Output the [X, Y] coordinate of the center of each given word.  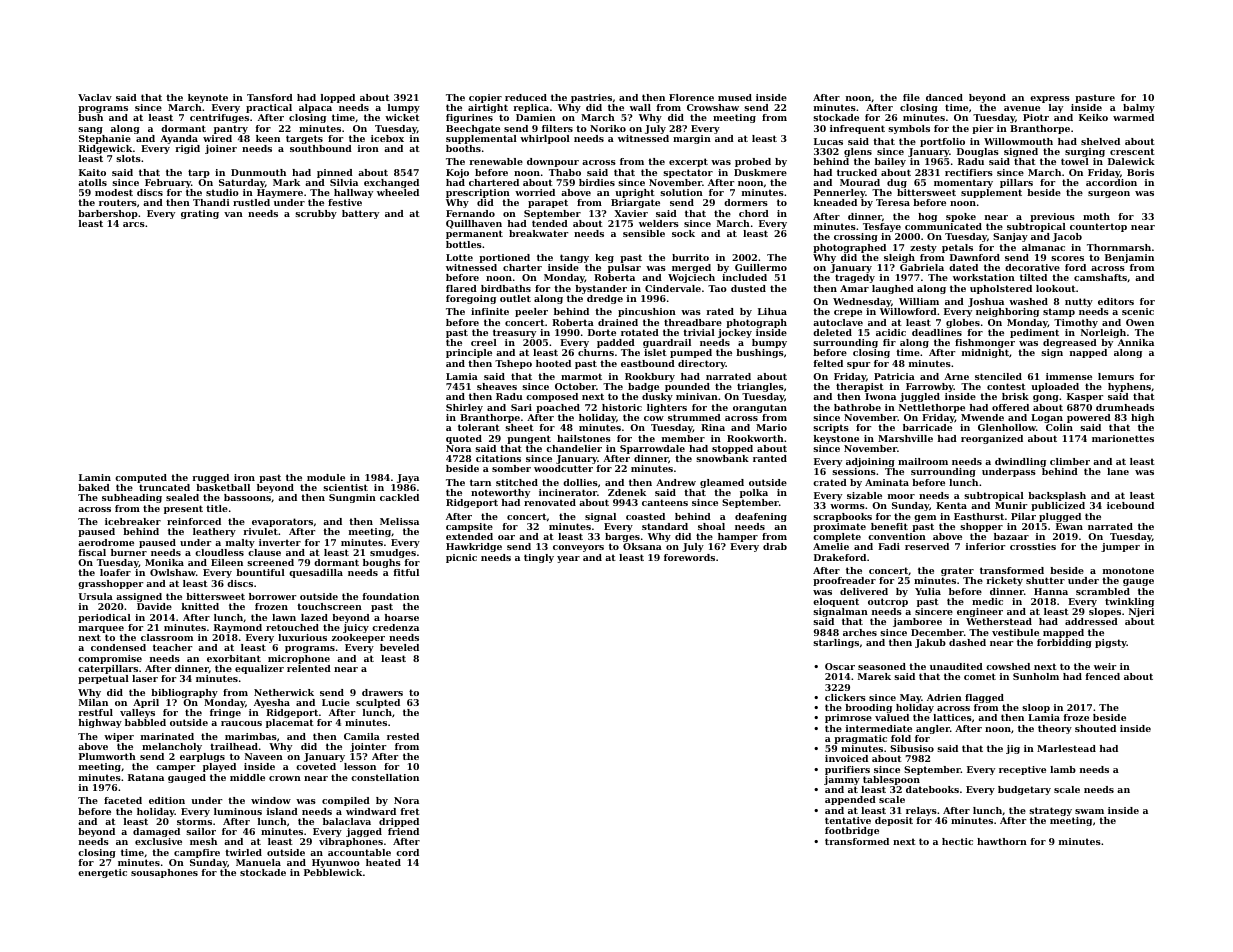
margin [692, 139]
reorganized [992, 439]
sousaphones [164, 873]
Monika [164, 562]
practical [269, 108]
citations [498, 458]
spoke [961, 217]
